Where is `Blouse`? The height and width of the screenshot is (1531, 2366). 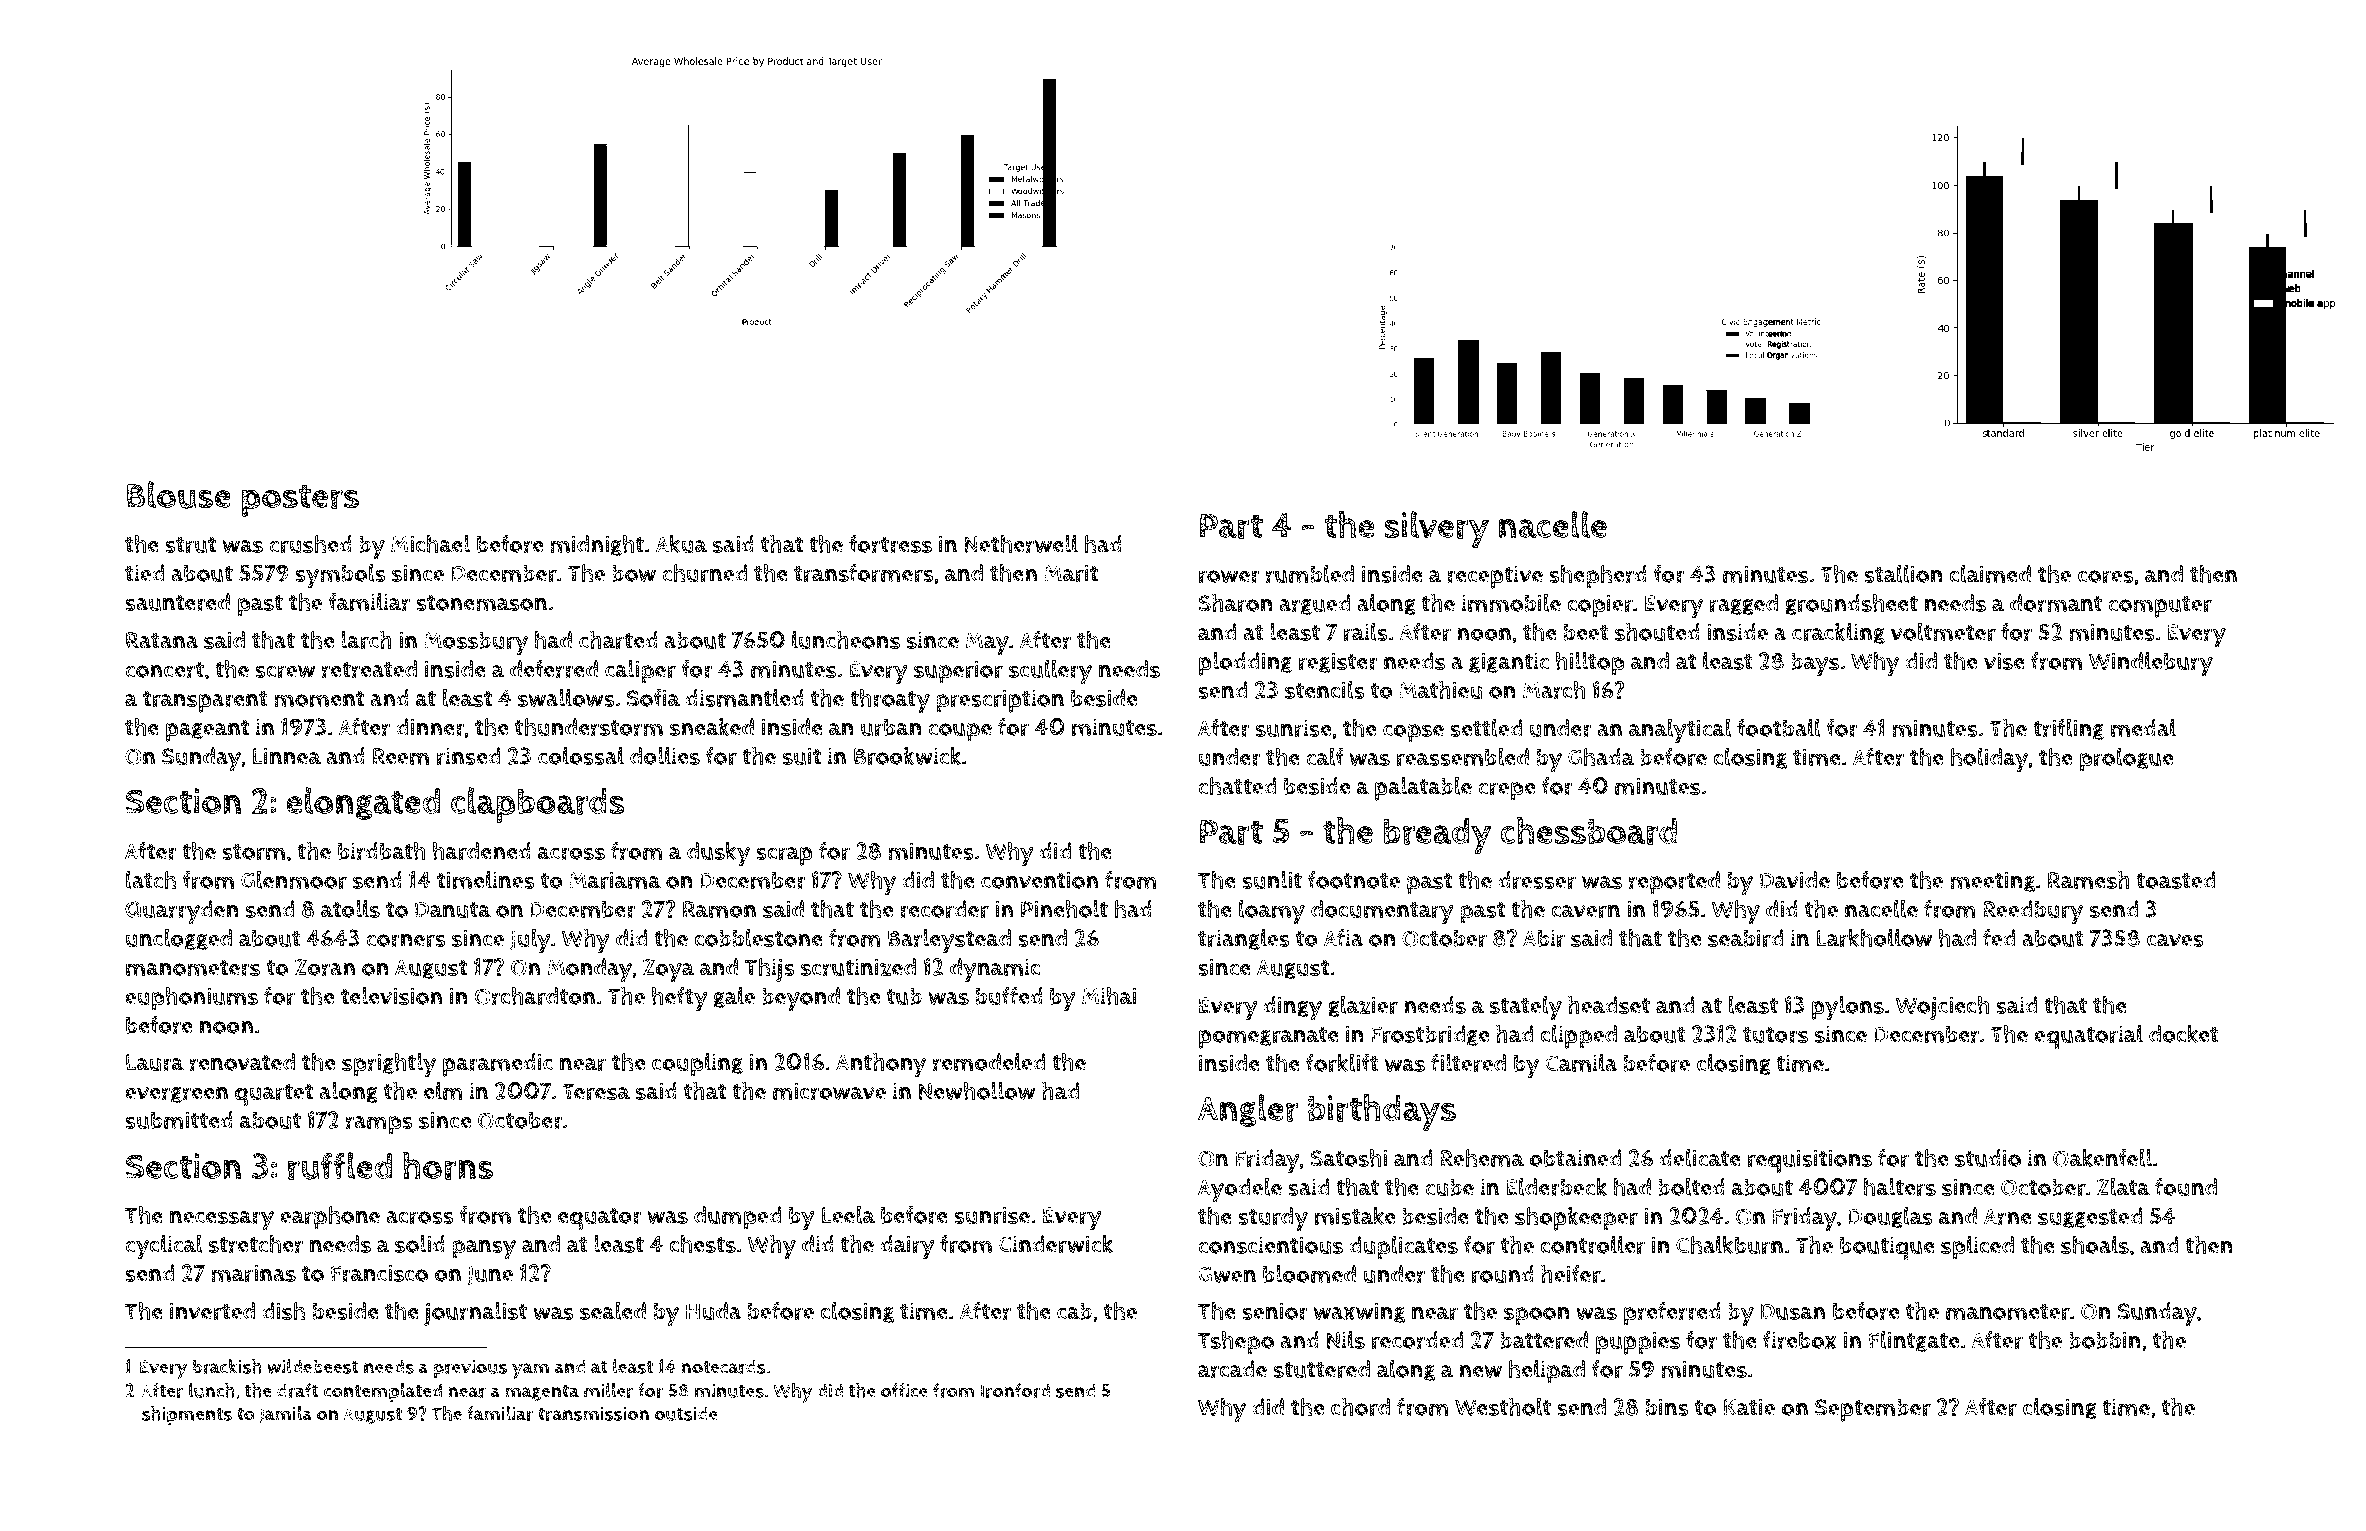 Blouse is located at coordinates (179, 495).
